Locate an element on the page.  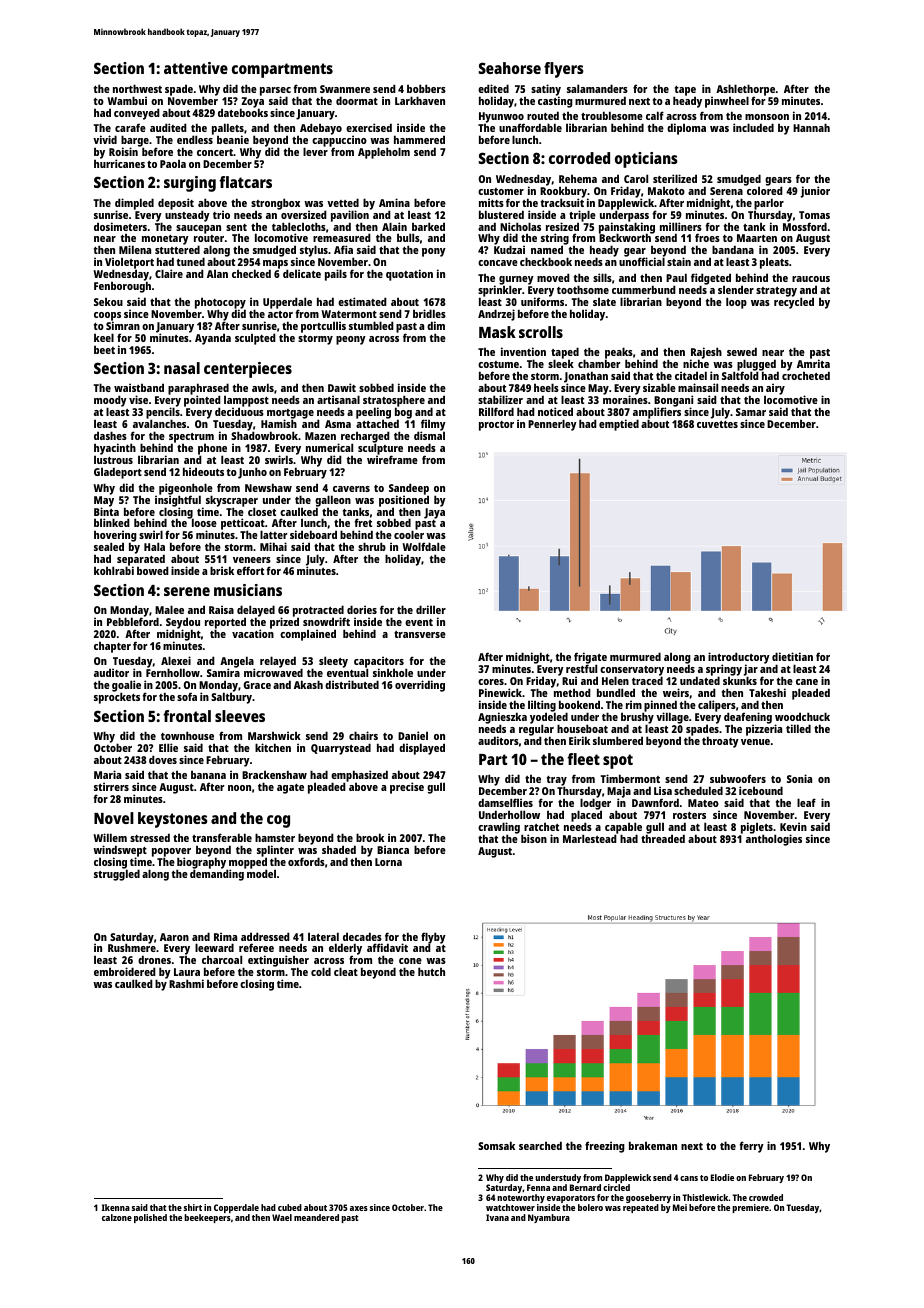
biography is located at coordinates (201, 863).
